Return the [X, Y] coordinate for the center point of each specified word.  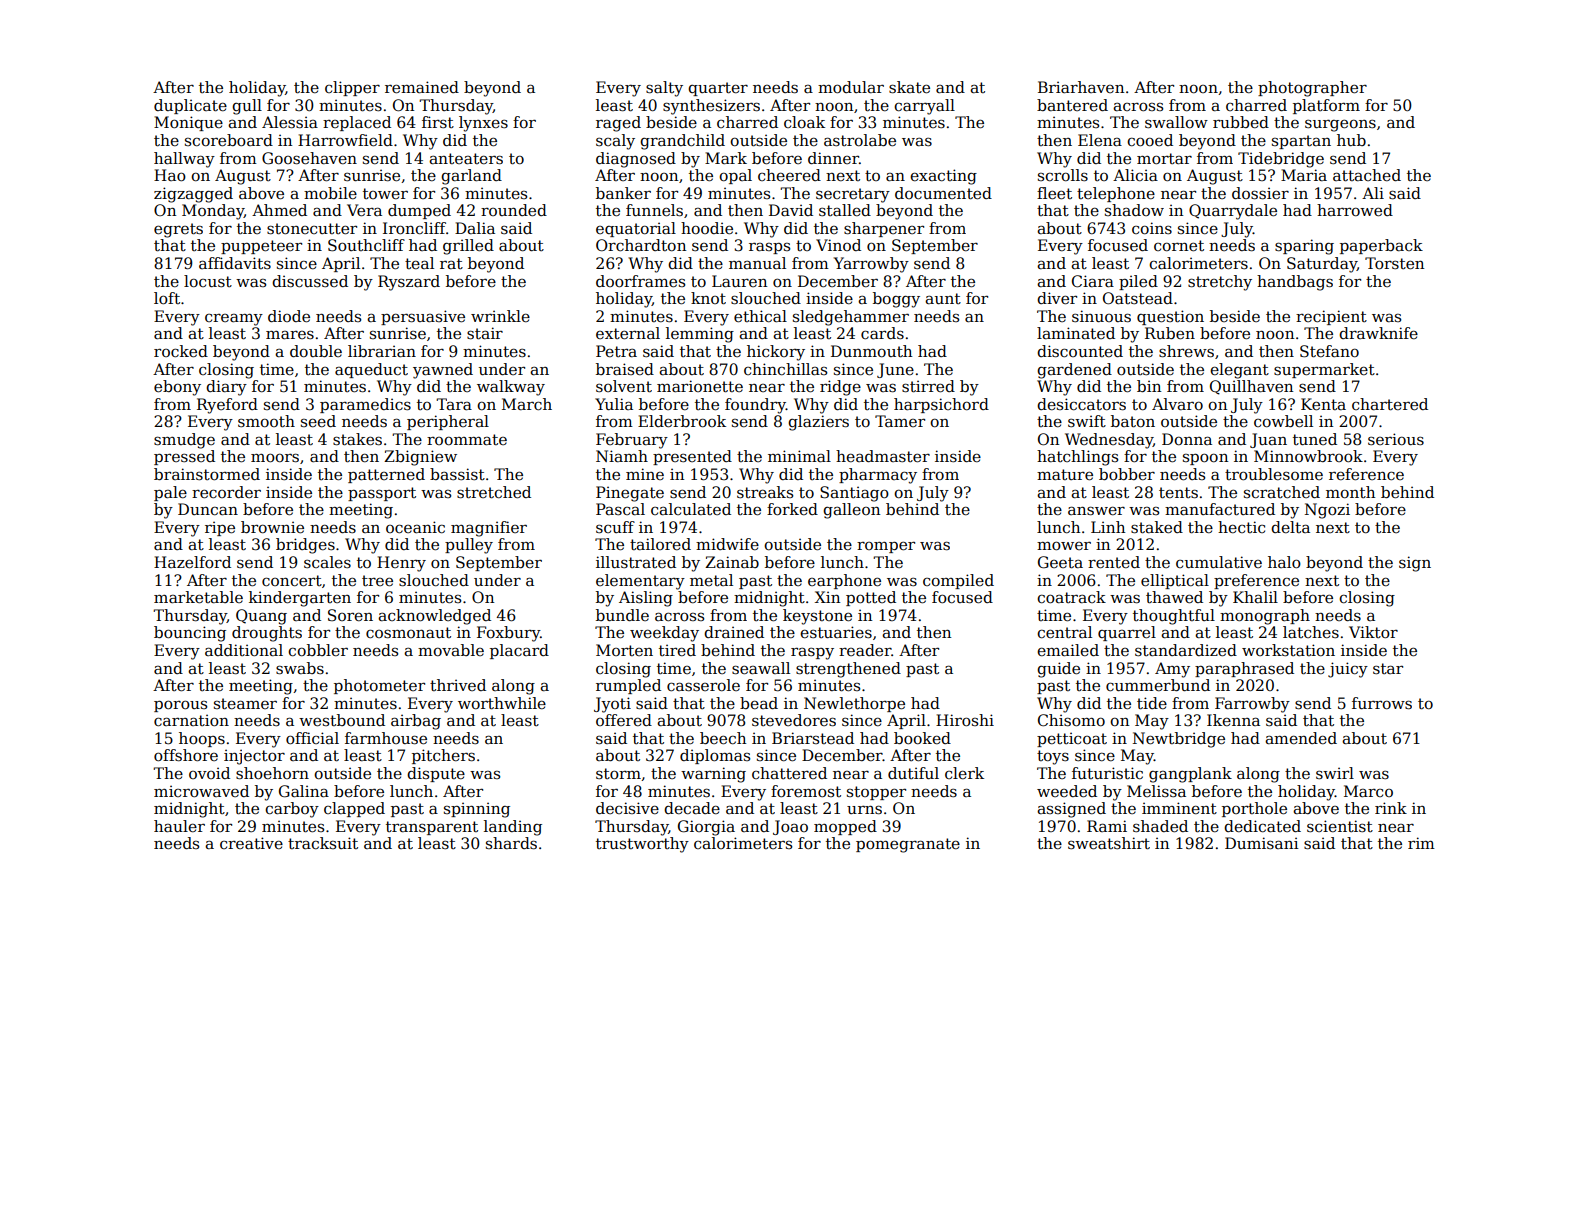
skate [909, 87]
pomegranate [908, 845]
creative [251, 843]
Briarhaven [1081, 87]
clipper [352, 88]
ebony [177, 388]
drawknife [1378, 333]
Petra [616, 351]
